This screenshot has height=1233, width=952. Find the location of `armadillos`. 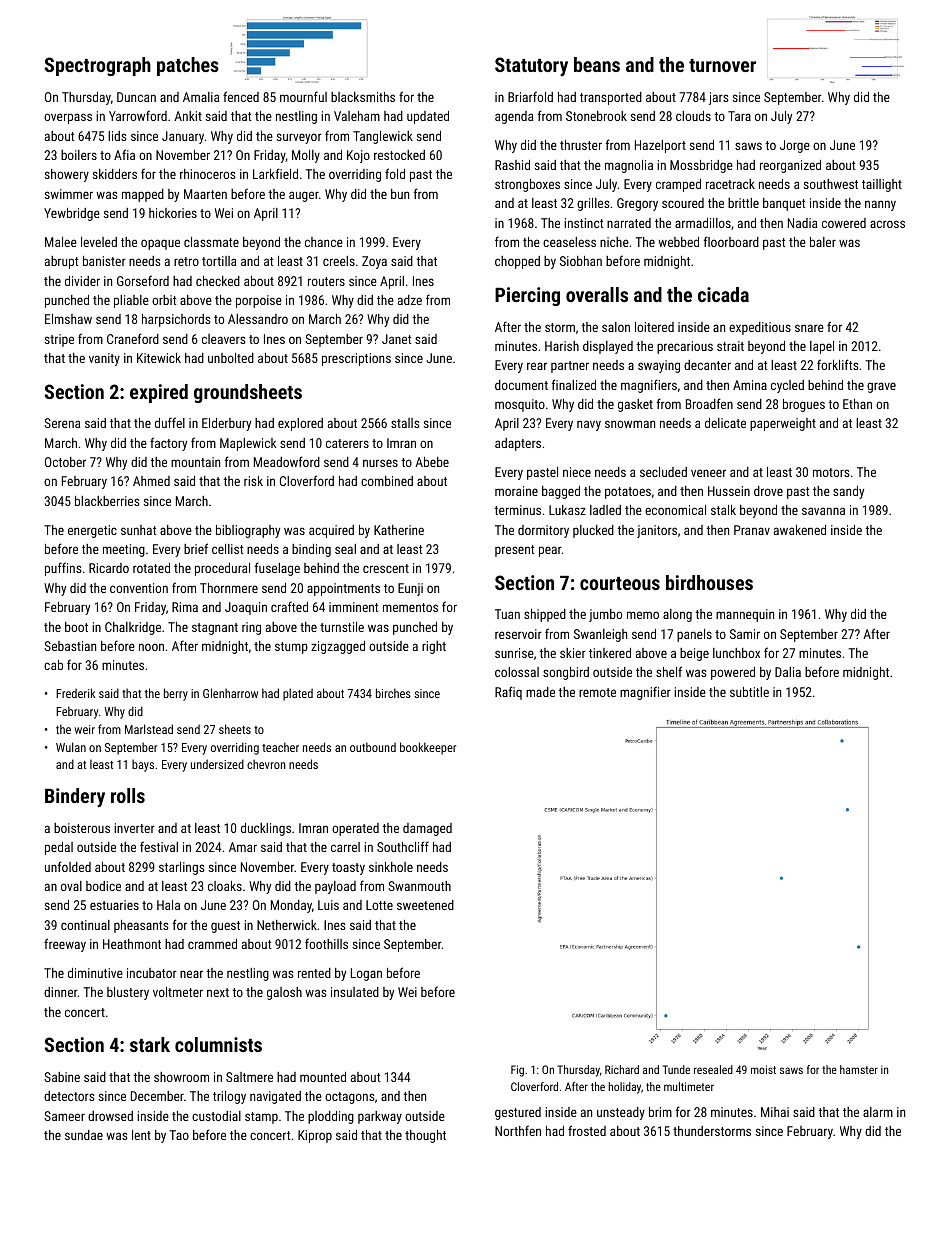

armadillos is located at coordinates (703, 223).
